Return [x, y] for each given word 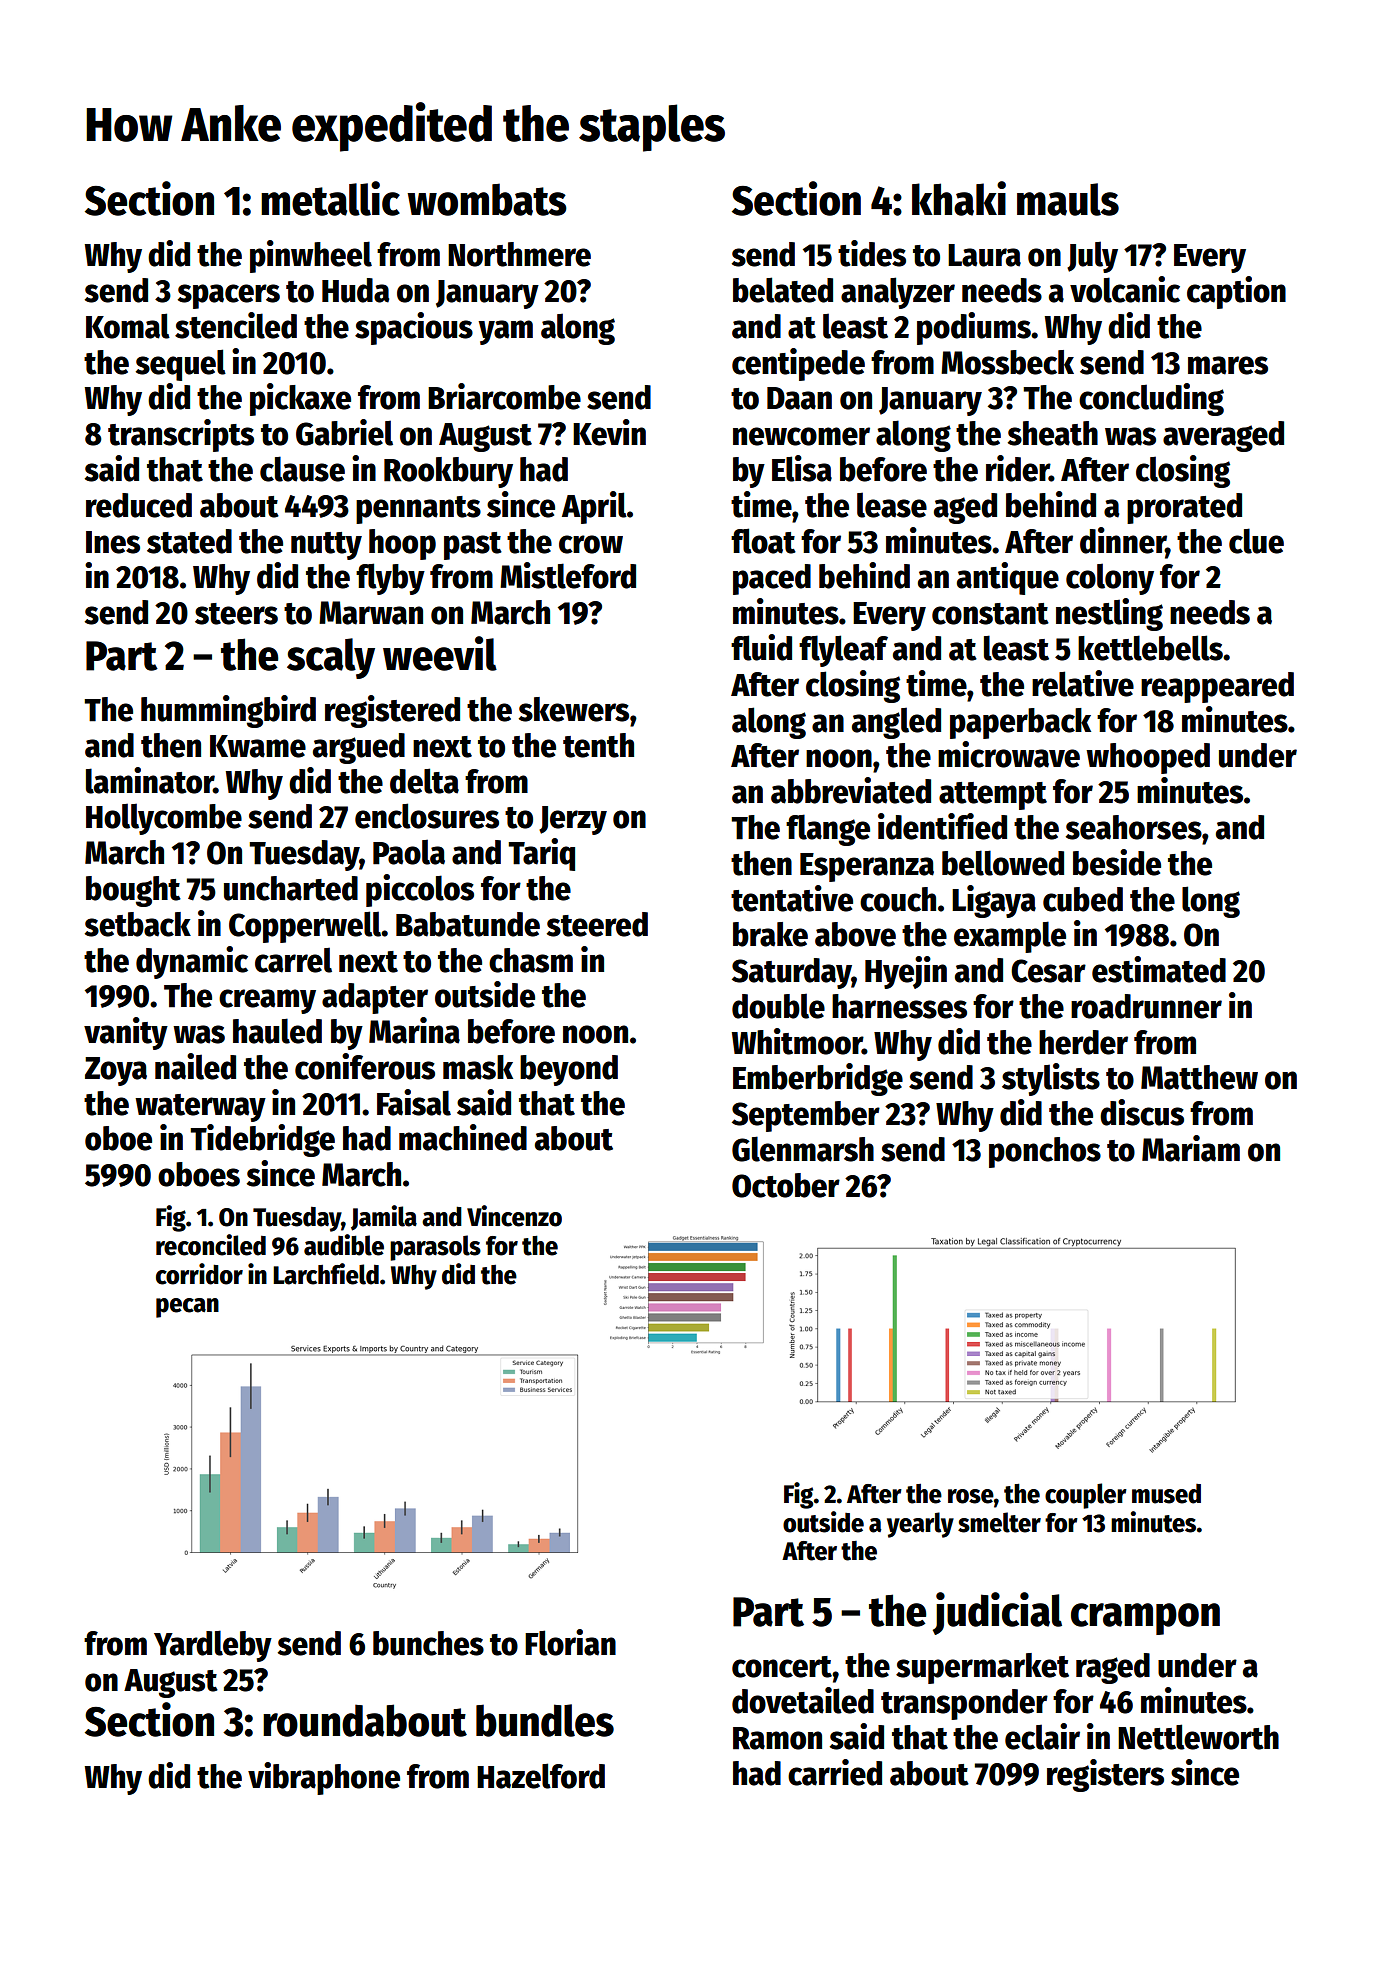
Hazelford [541, 1776]
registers [1105, 1775]
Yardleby [213, 1646]
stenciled [236, 325]
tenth [598, 745]
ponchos [1045, 1152]
